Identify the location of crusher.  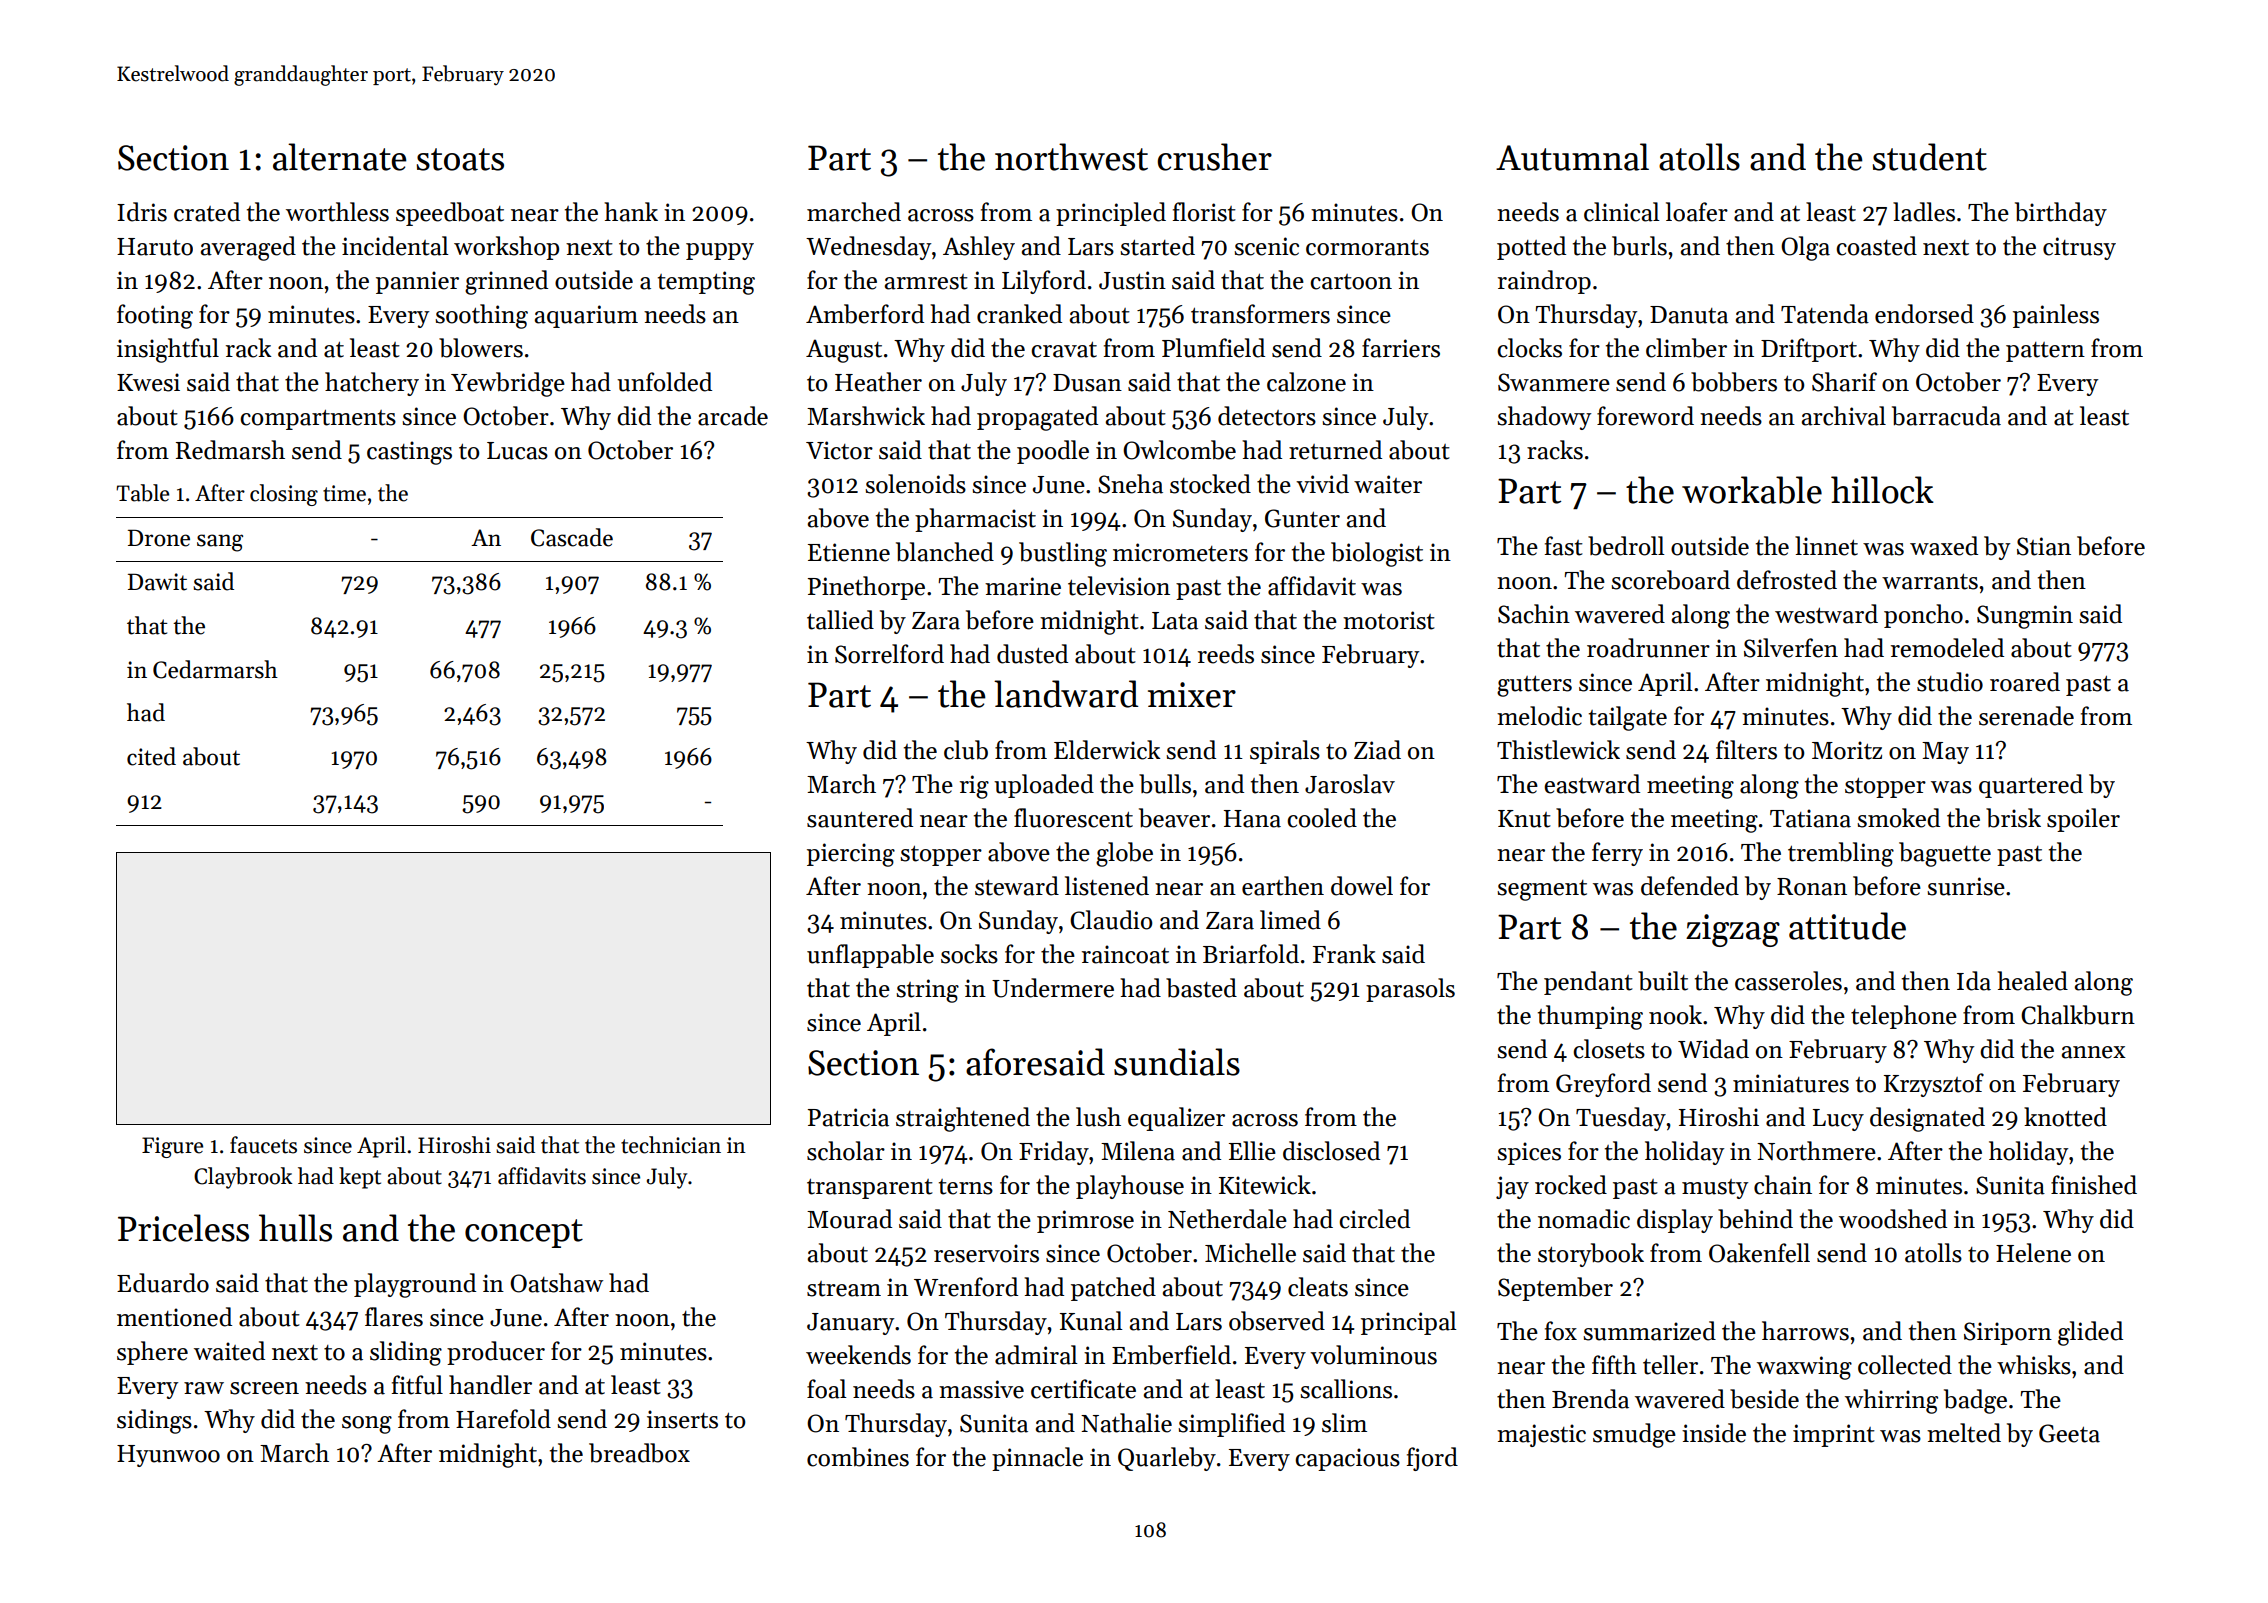
(1214, 157).
